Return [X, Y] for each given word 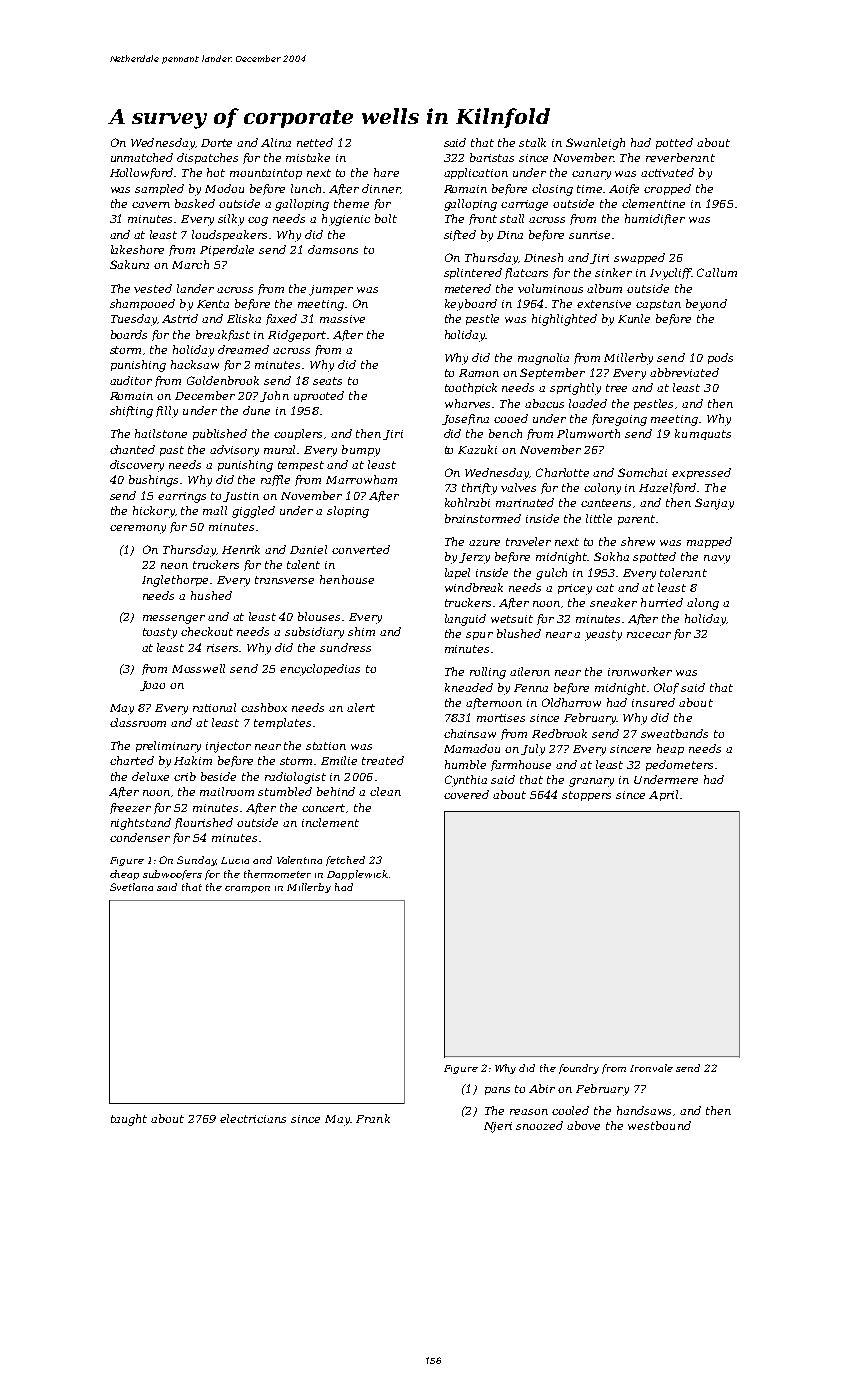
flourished [204, 823]
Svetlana [131, 887]
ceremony [138, 529]
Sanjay [714, 504]
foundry [579, 1069]
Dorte [216, 143]
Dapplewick [357, 875]
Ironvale [651, 1068]
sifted [460, 235]
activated [667, 172]
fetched [345, 861]
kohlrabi [467, 502]
